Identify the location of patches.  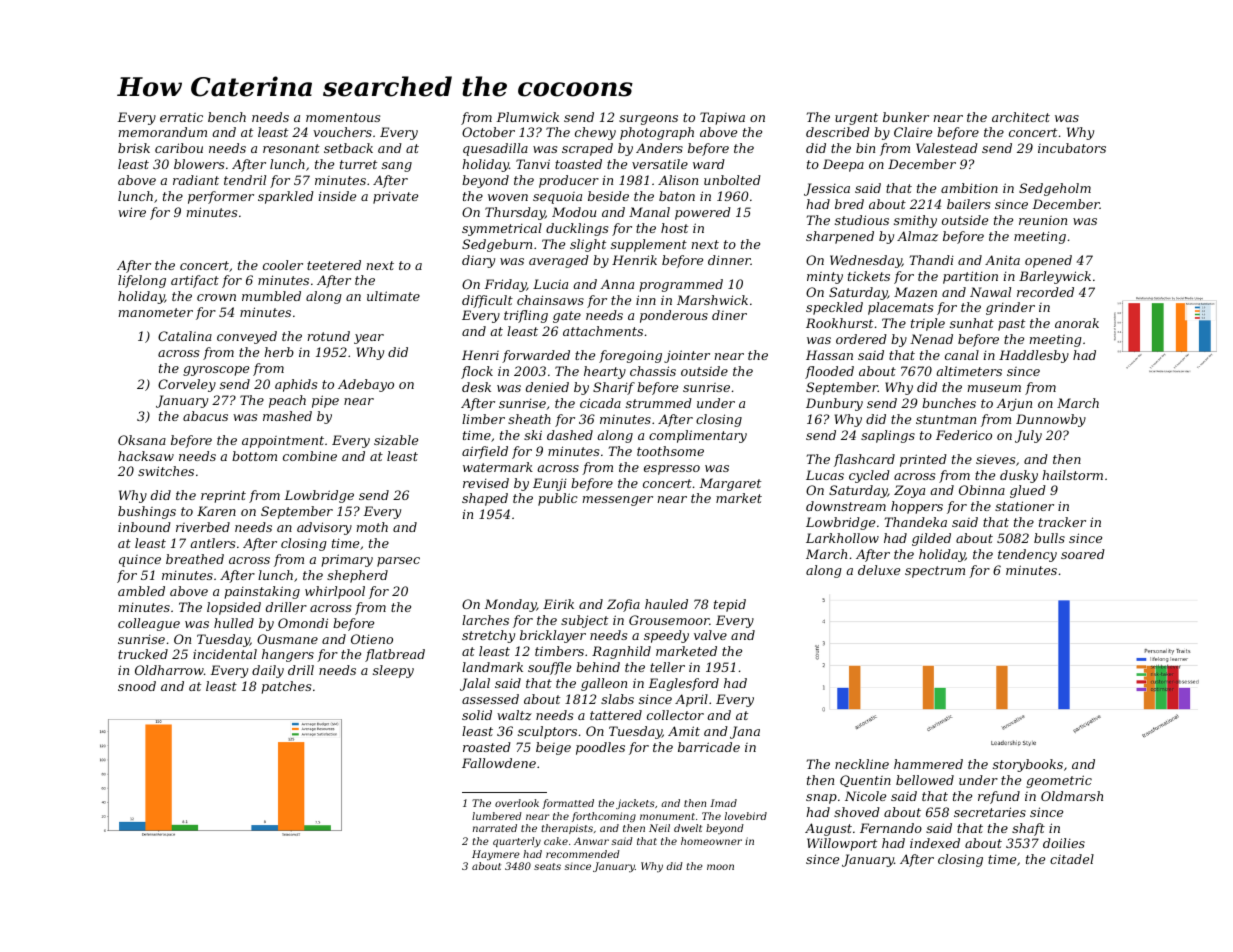
(286, 687).
